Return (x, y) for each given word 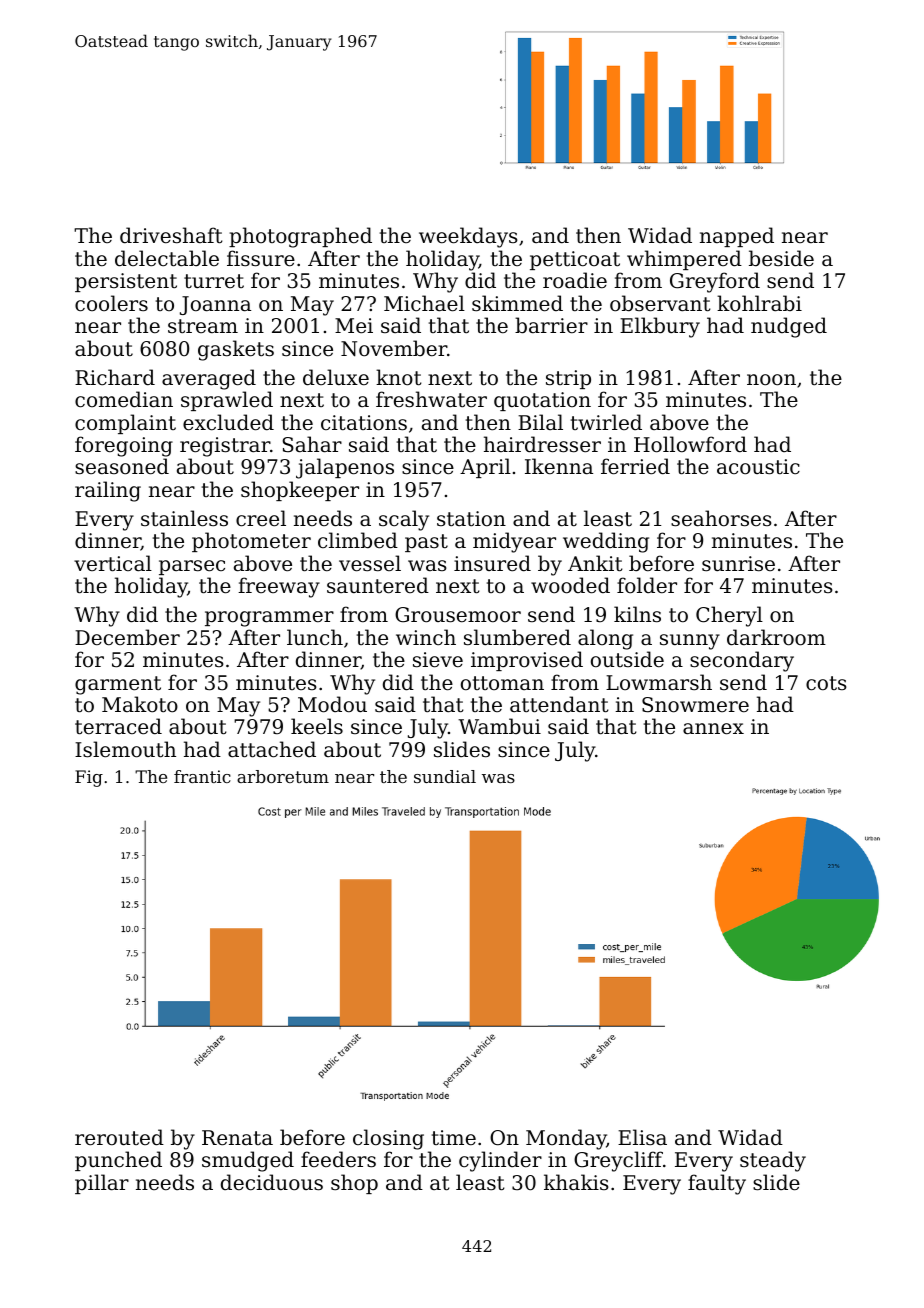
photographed (300, 237)
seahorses (721, 518)
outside (627, 659)
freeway (279, 587)
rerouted (119, 1137)
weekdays (468, 237)
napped (737, 237)
